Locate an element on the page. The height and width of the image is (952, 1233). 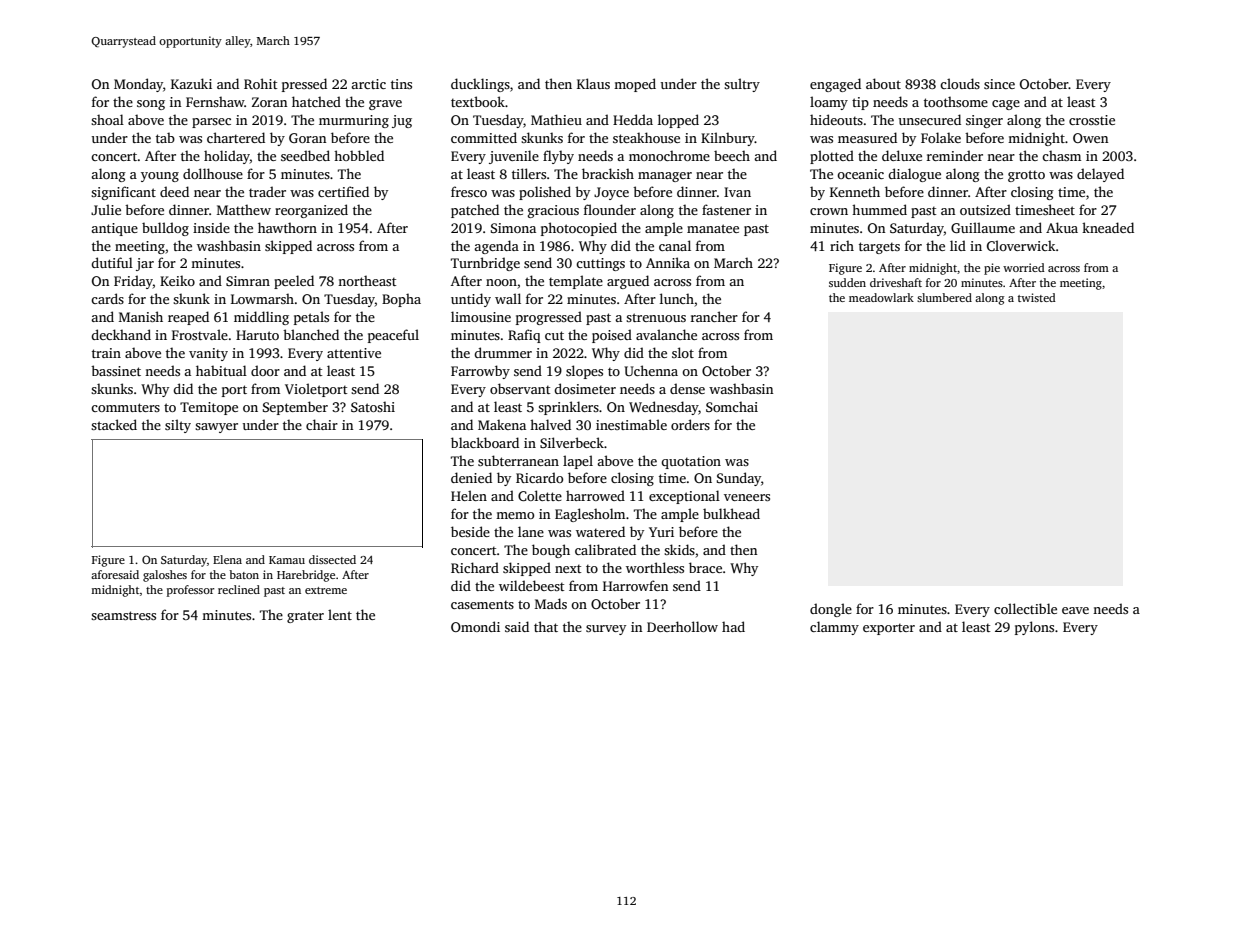
shoal is located at coordinates (107, 119).
